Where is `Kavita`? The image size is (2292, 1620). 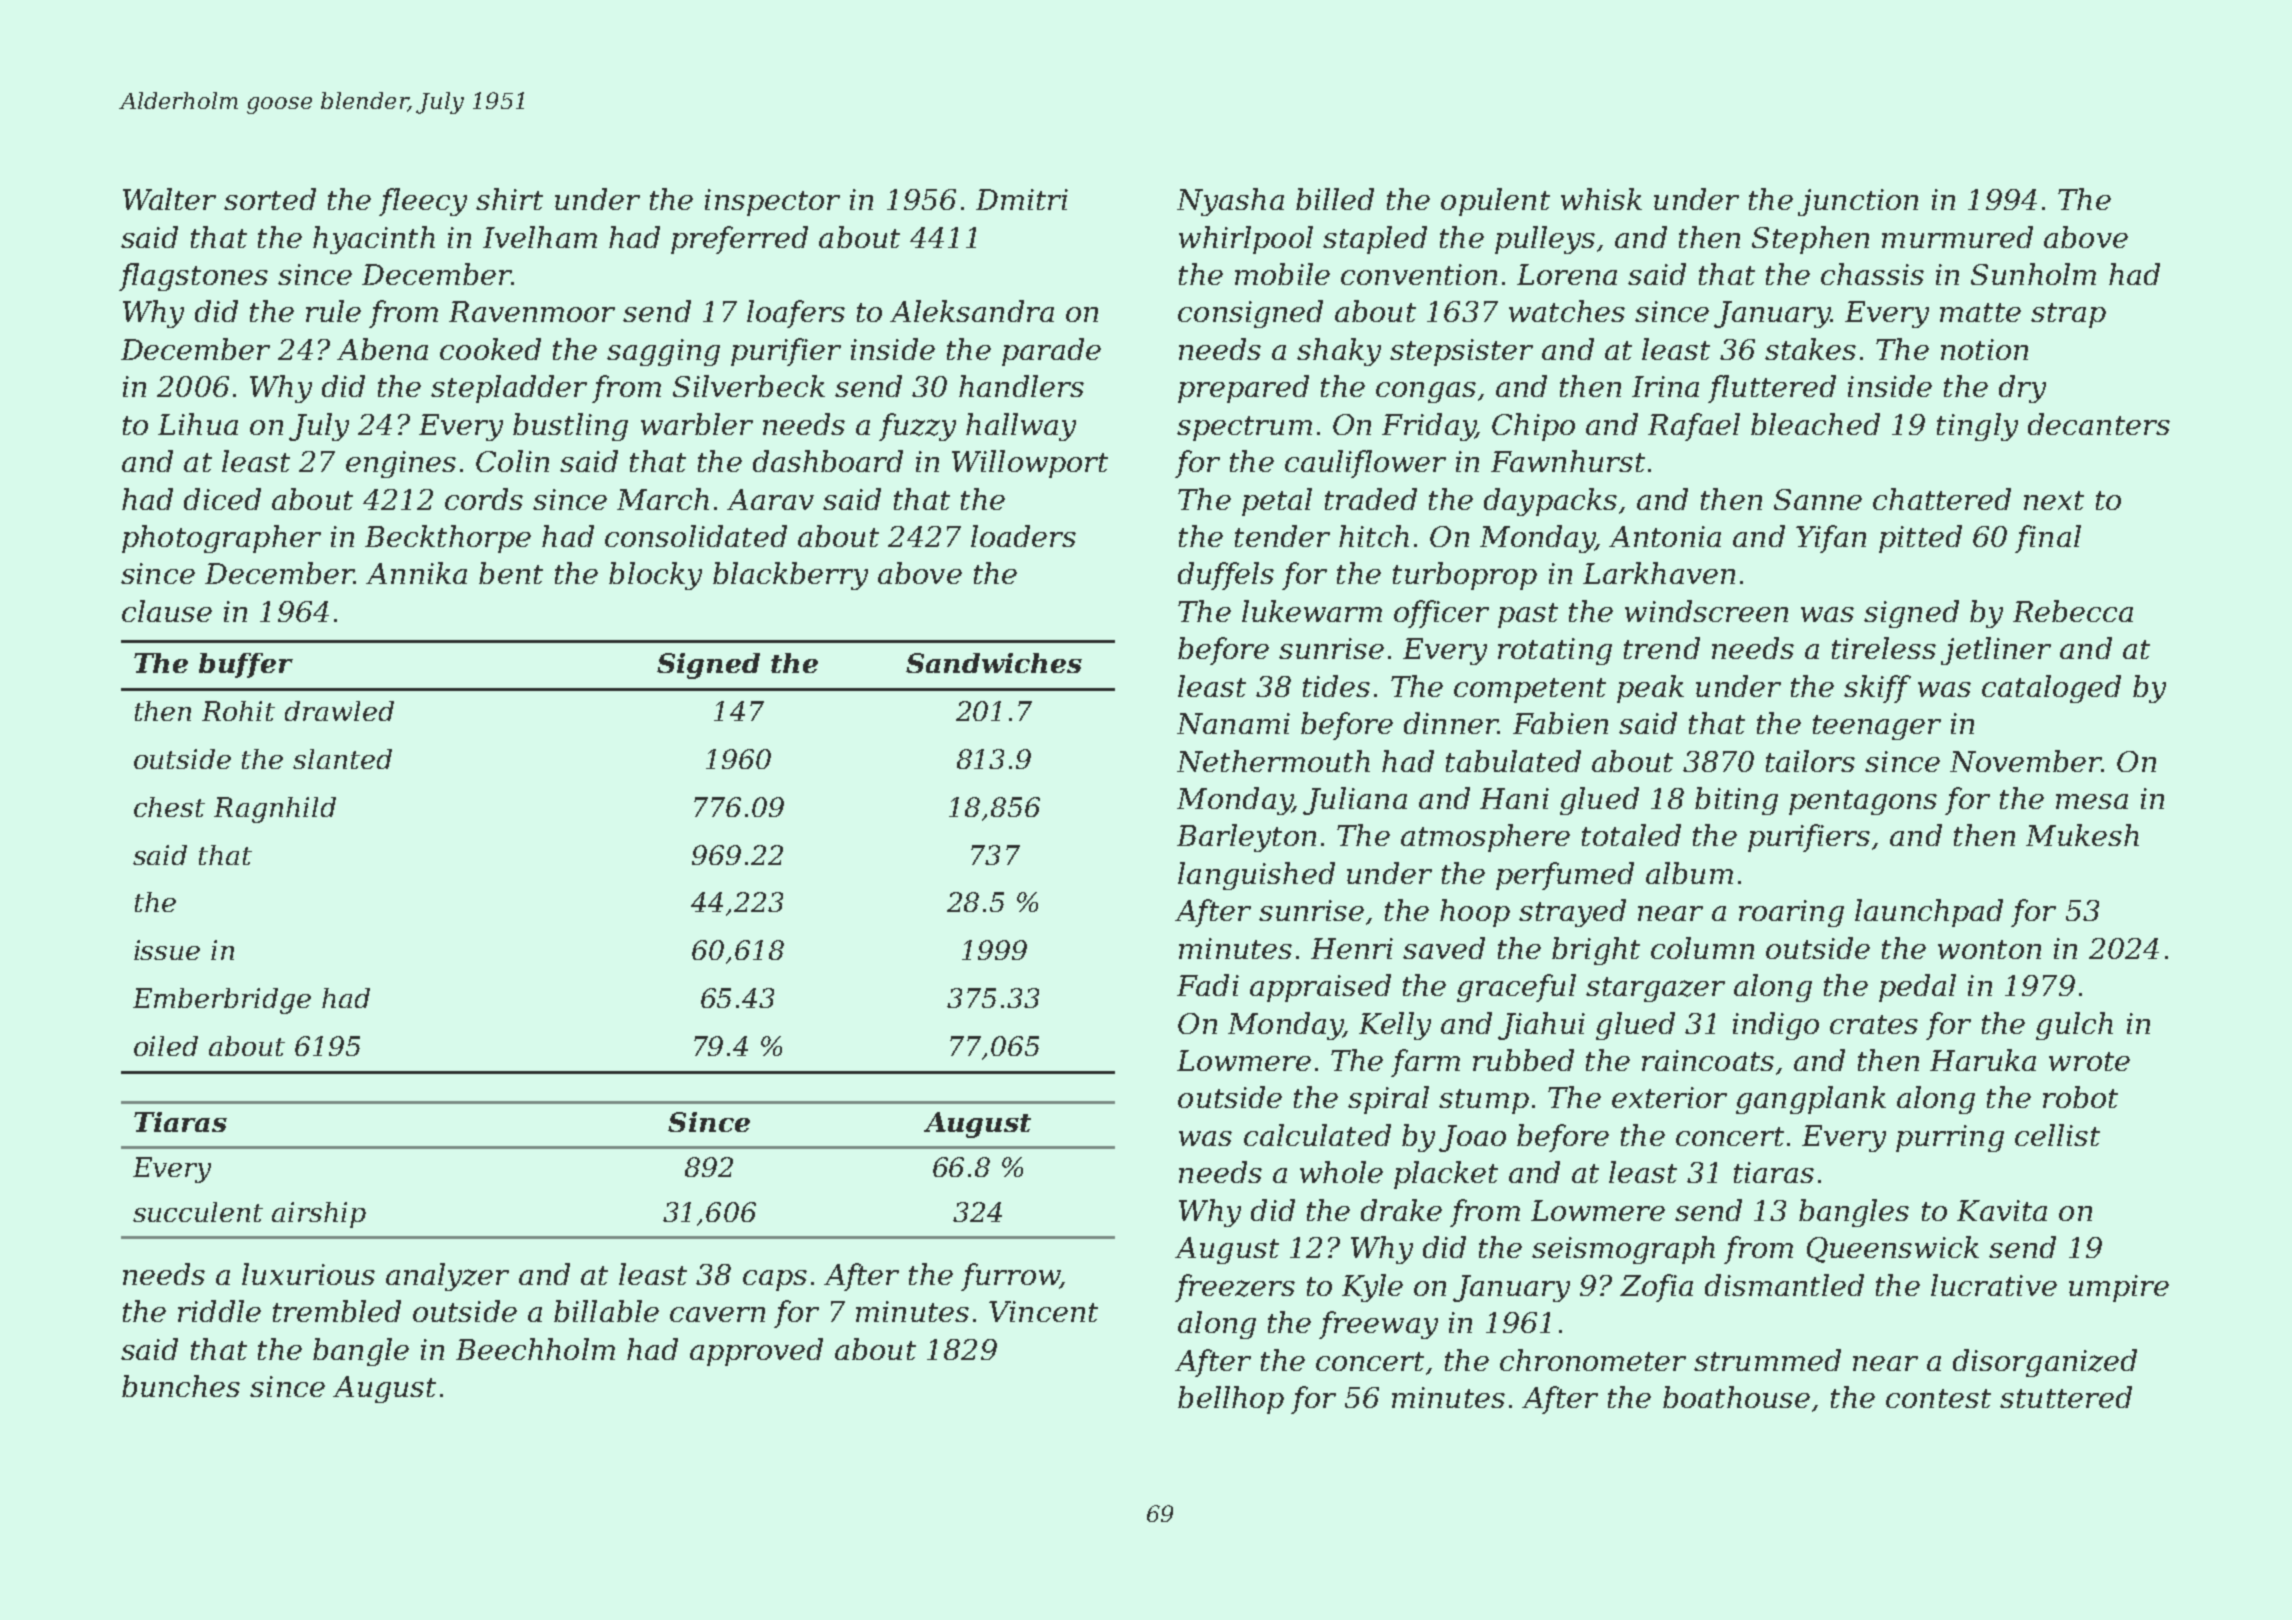 Kavita is located at coordinates (2002, 1210).
